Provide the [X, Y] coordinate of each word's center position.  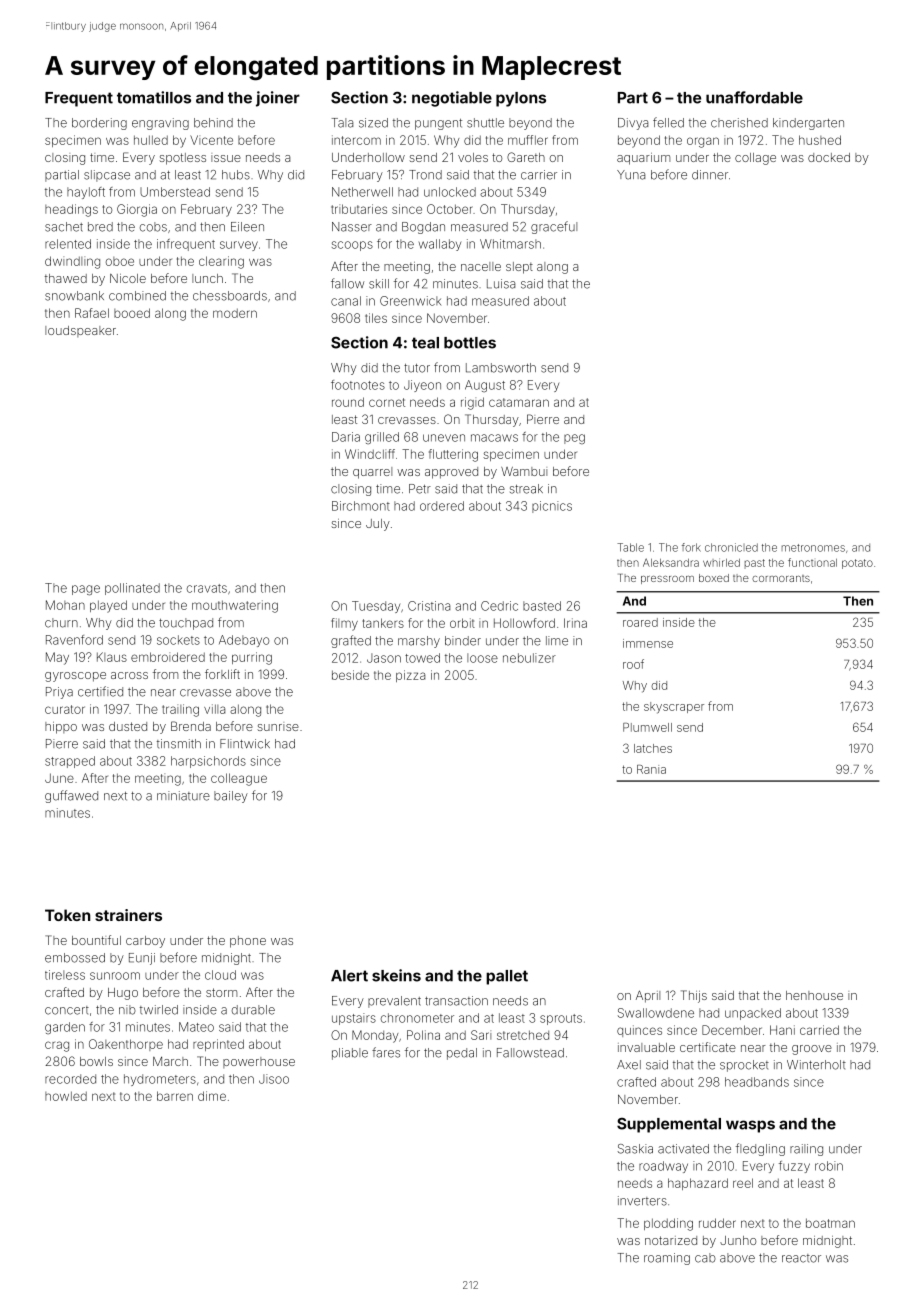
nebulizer [529, 658]
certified [100, 691]
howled [66, 1096]
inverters [642, 1201]
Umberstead [175, 192]
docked [829, 157]
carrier [539, 175]
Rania [651, 769]
